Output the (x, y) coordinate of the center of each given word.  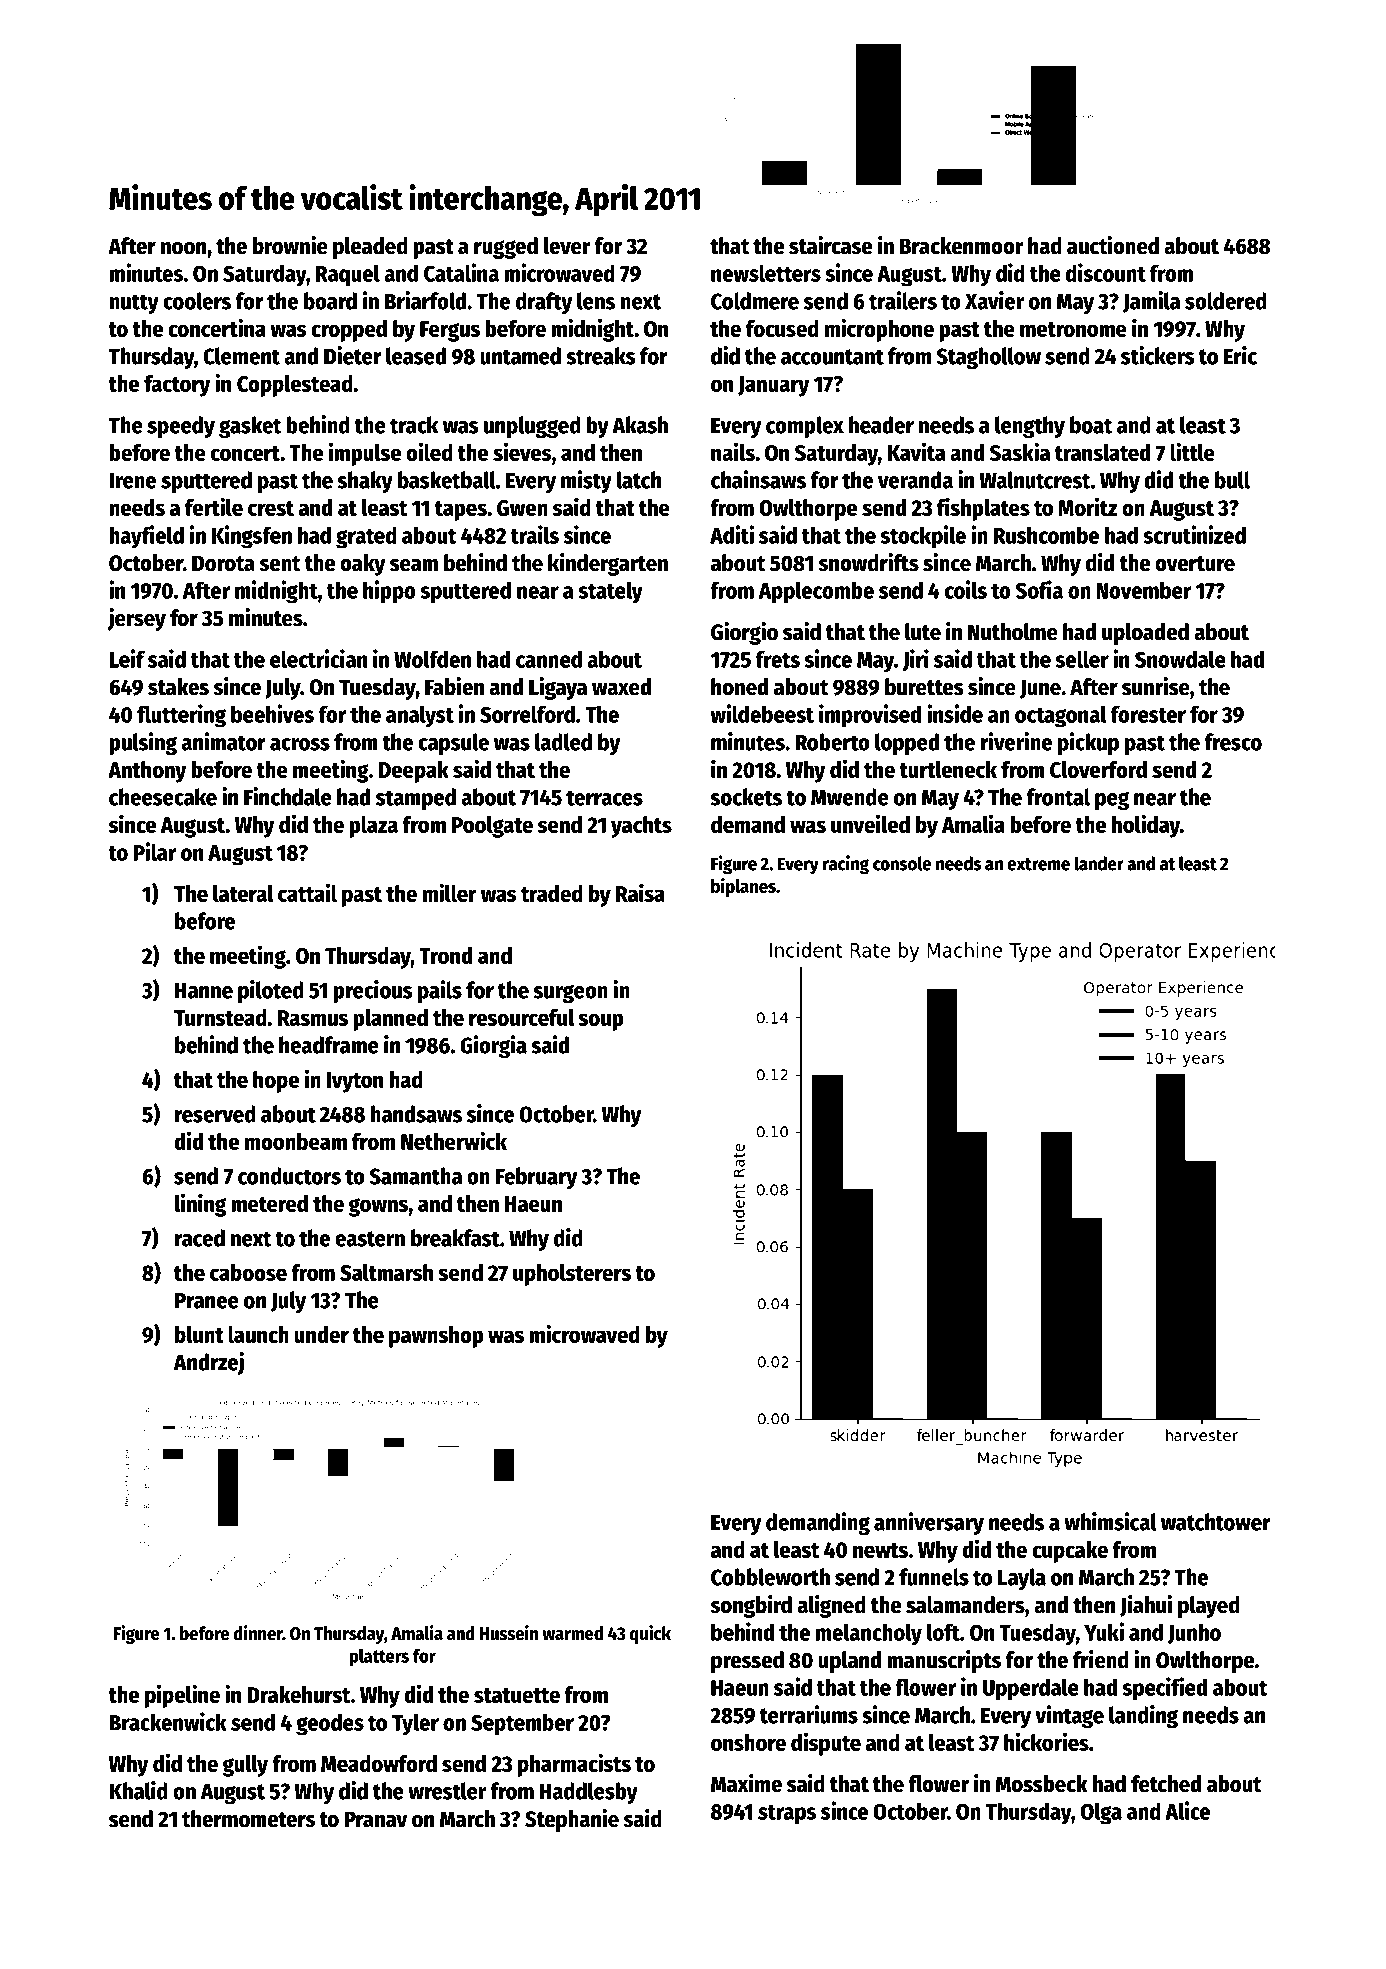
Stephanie (572, 1820)
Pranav (375, 1819)
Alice (1187, 1810)
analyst (420, 716)
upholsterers (572, 1275)
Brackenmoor (962, 246)
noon (183, 248)
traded (552, 893)
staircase (830, 245)
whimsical (1110, 1521)
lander (1099, 863)
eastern (370, 1239)
